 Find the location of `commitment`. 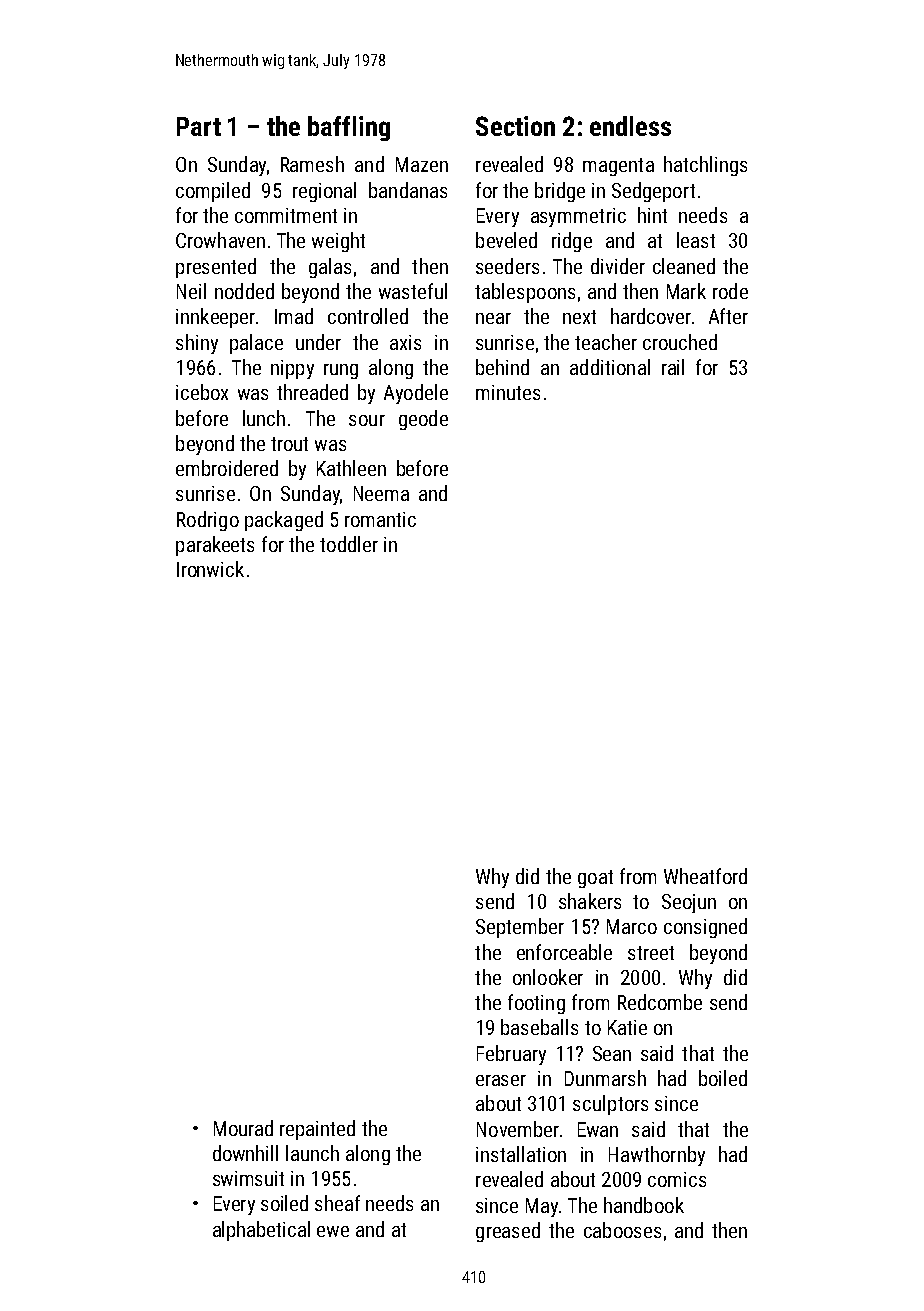

commitment is located at coordinates (286, 215).
